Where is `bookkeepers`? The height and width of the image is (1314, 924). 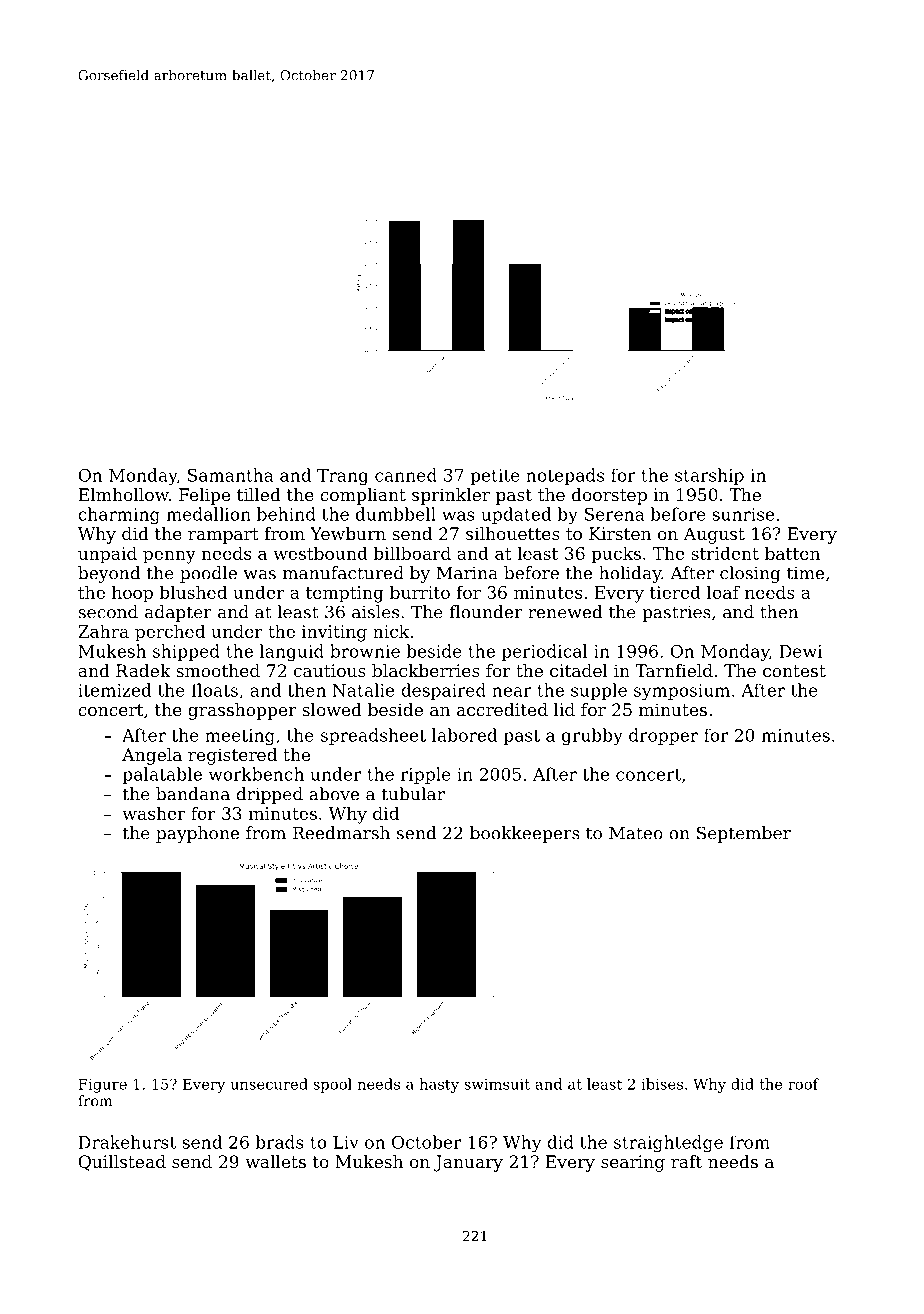 bookkeepers is located at coordinates (525, 834).
